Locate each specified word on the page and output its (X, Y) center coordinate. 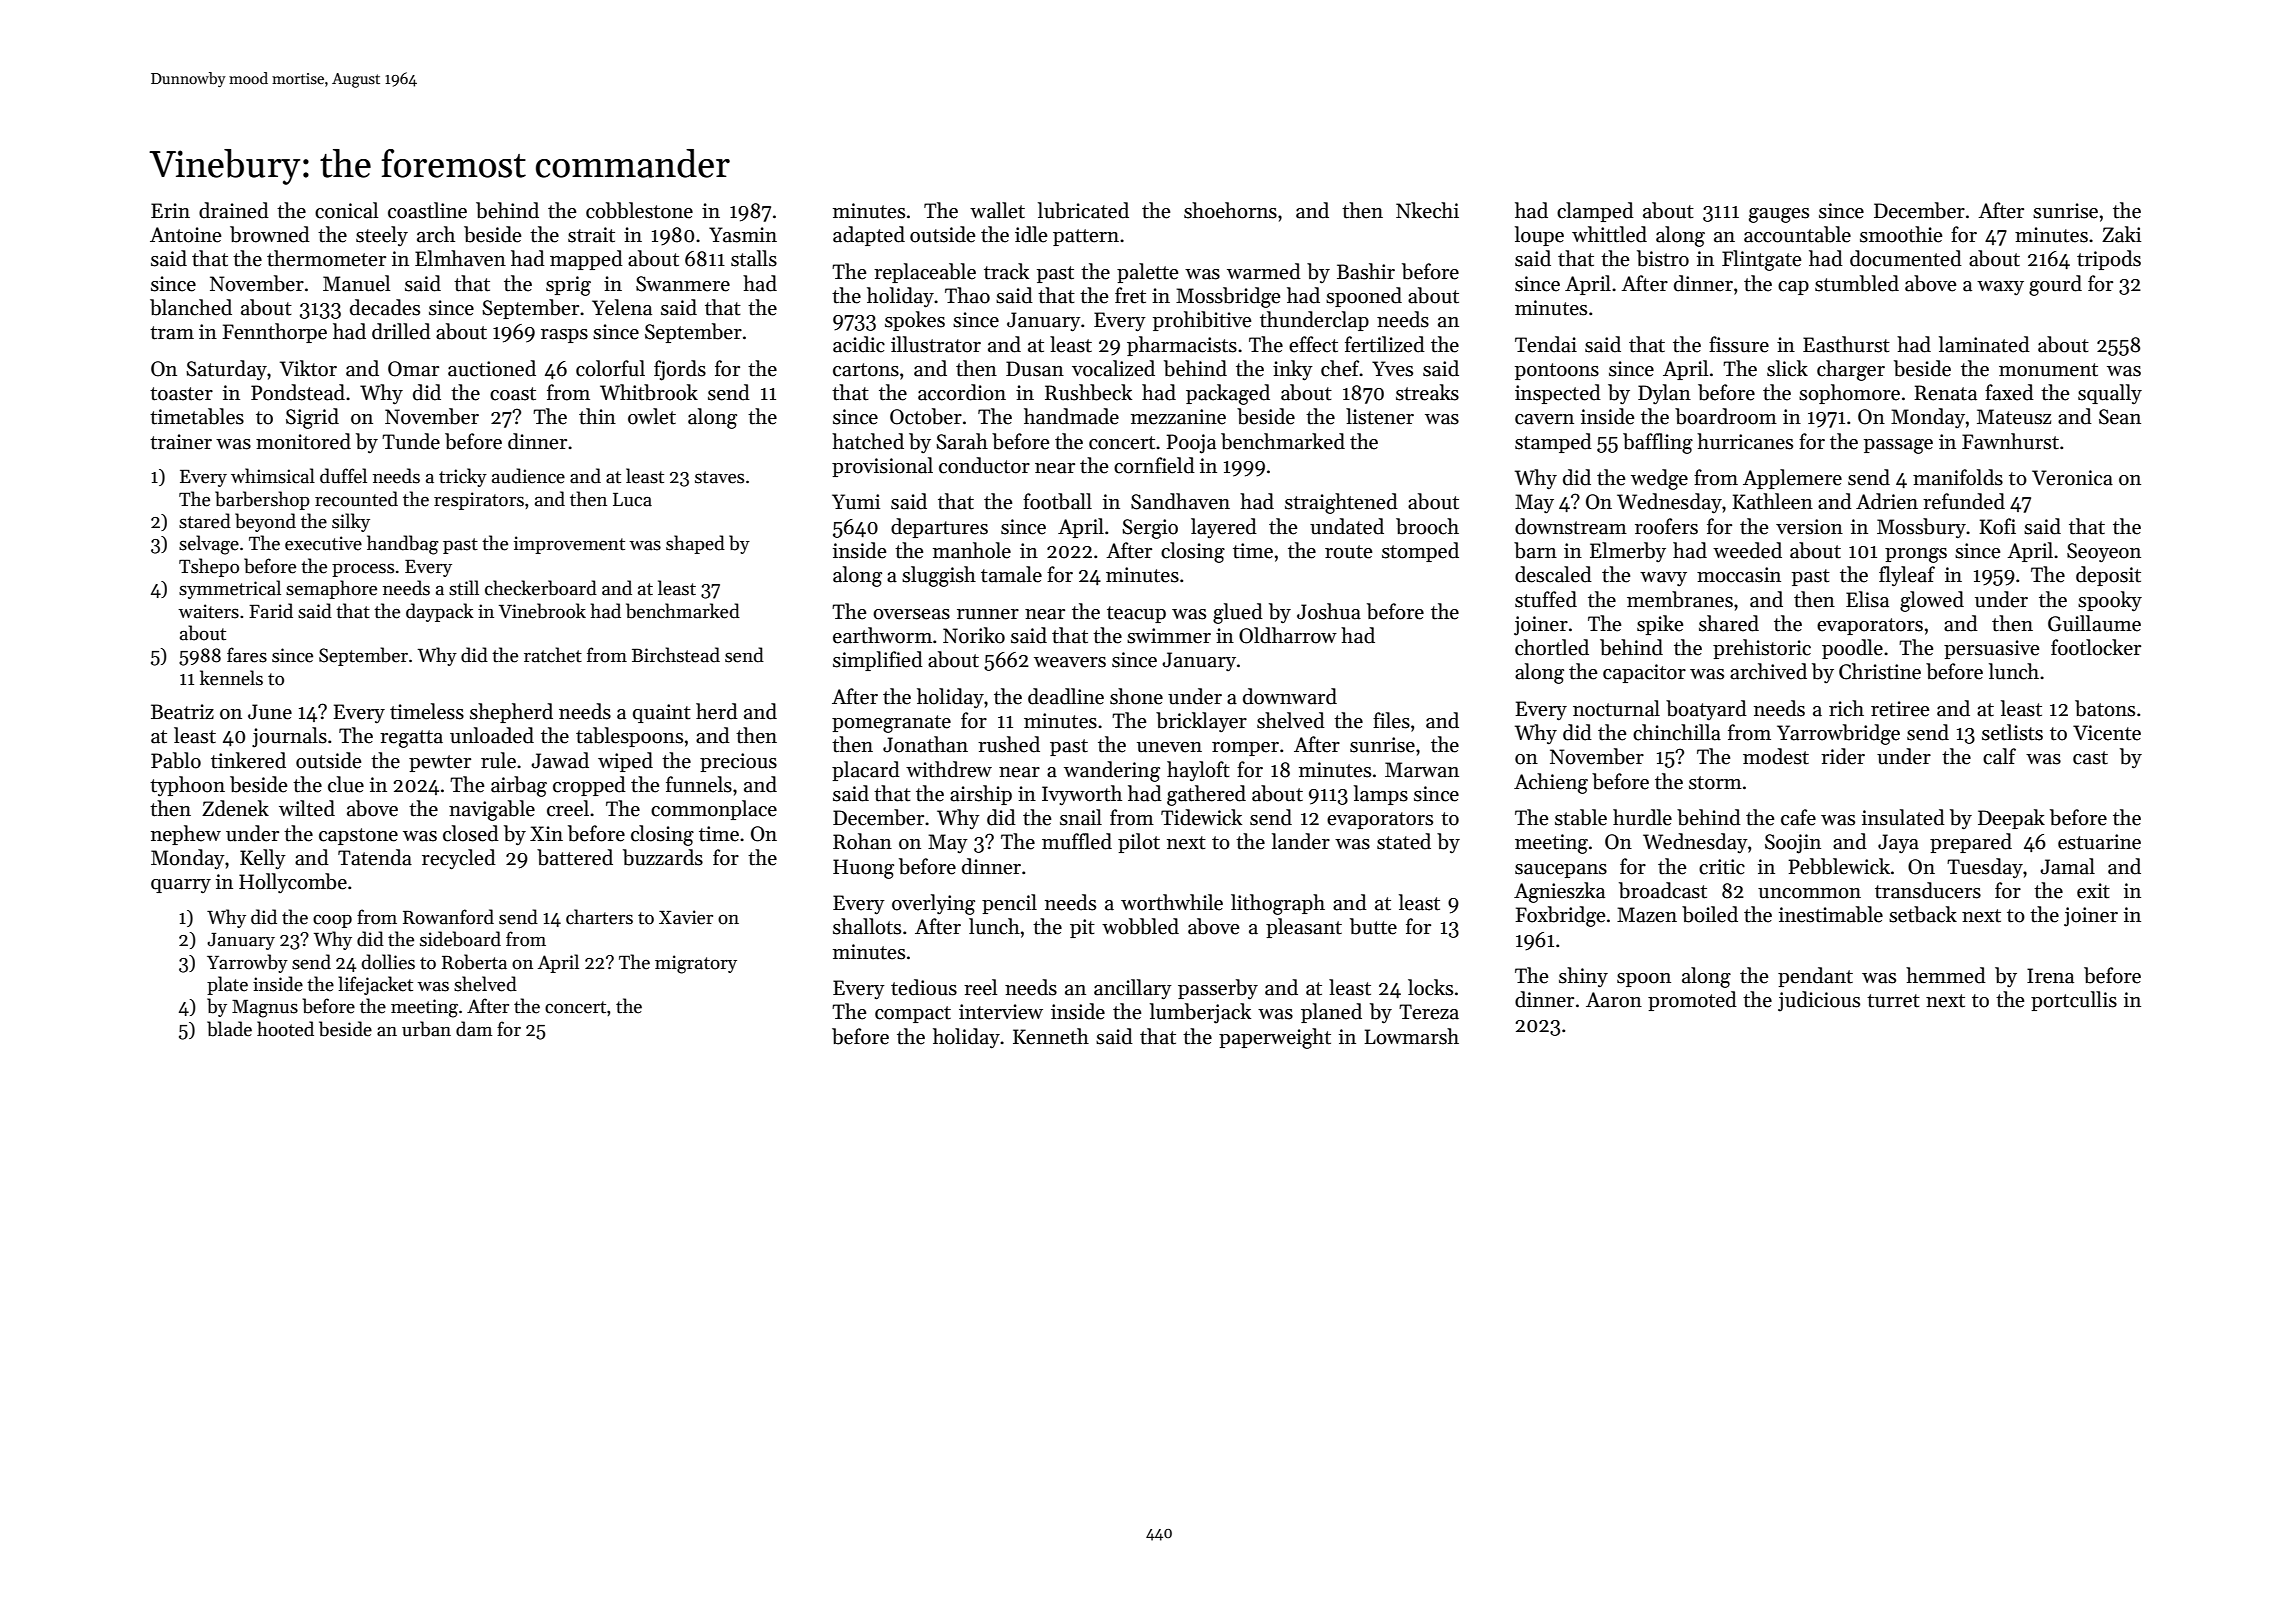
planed (1331, 1013)
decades (385, 307)
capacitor (1644, 673)
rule (498, 760)
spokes (915, 321)
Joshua (1329, 611)
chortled (1552, 647)
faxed (2009, 392)
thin (597, 416)
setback (1923, 914)
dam (474, 1029)
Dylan (1664, 394)
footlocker (2096, 647)
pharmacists (1182, 346)
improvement (569, 545)
